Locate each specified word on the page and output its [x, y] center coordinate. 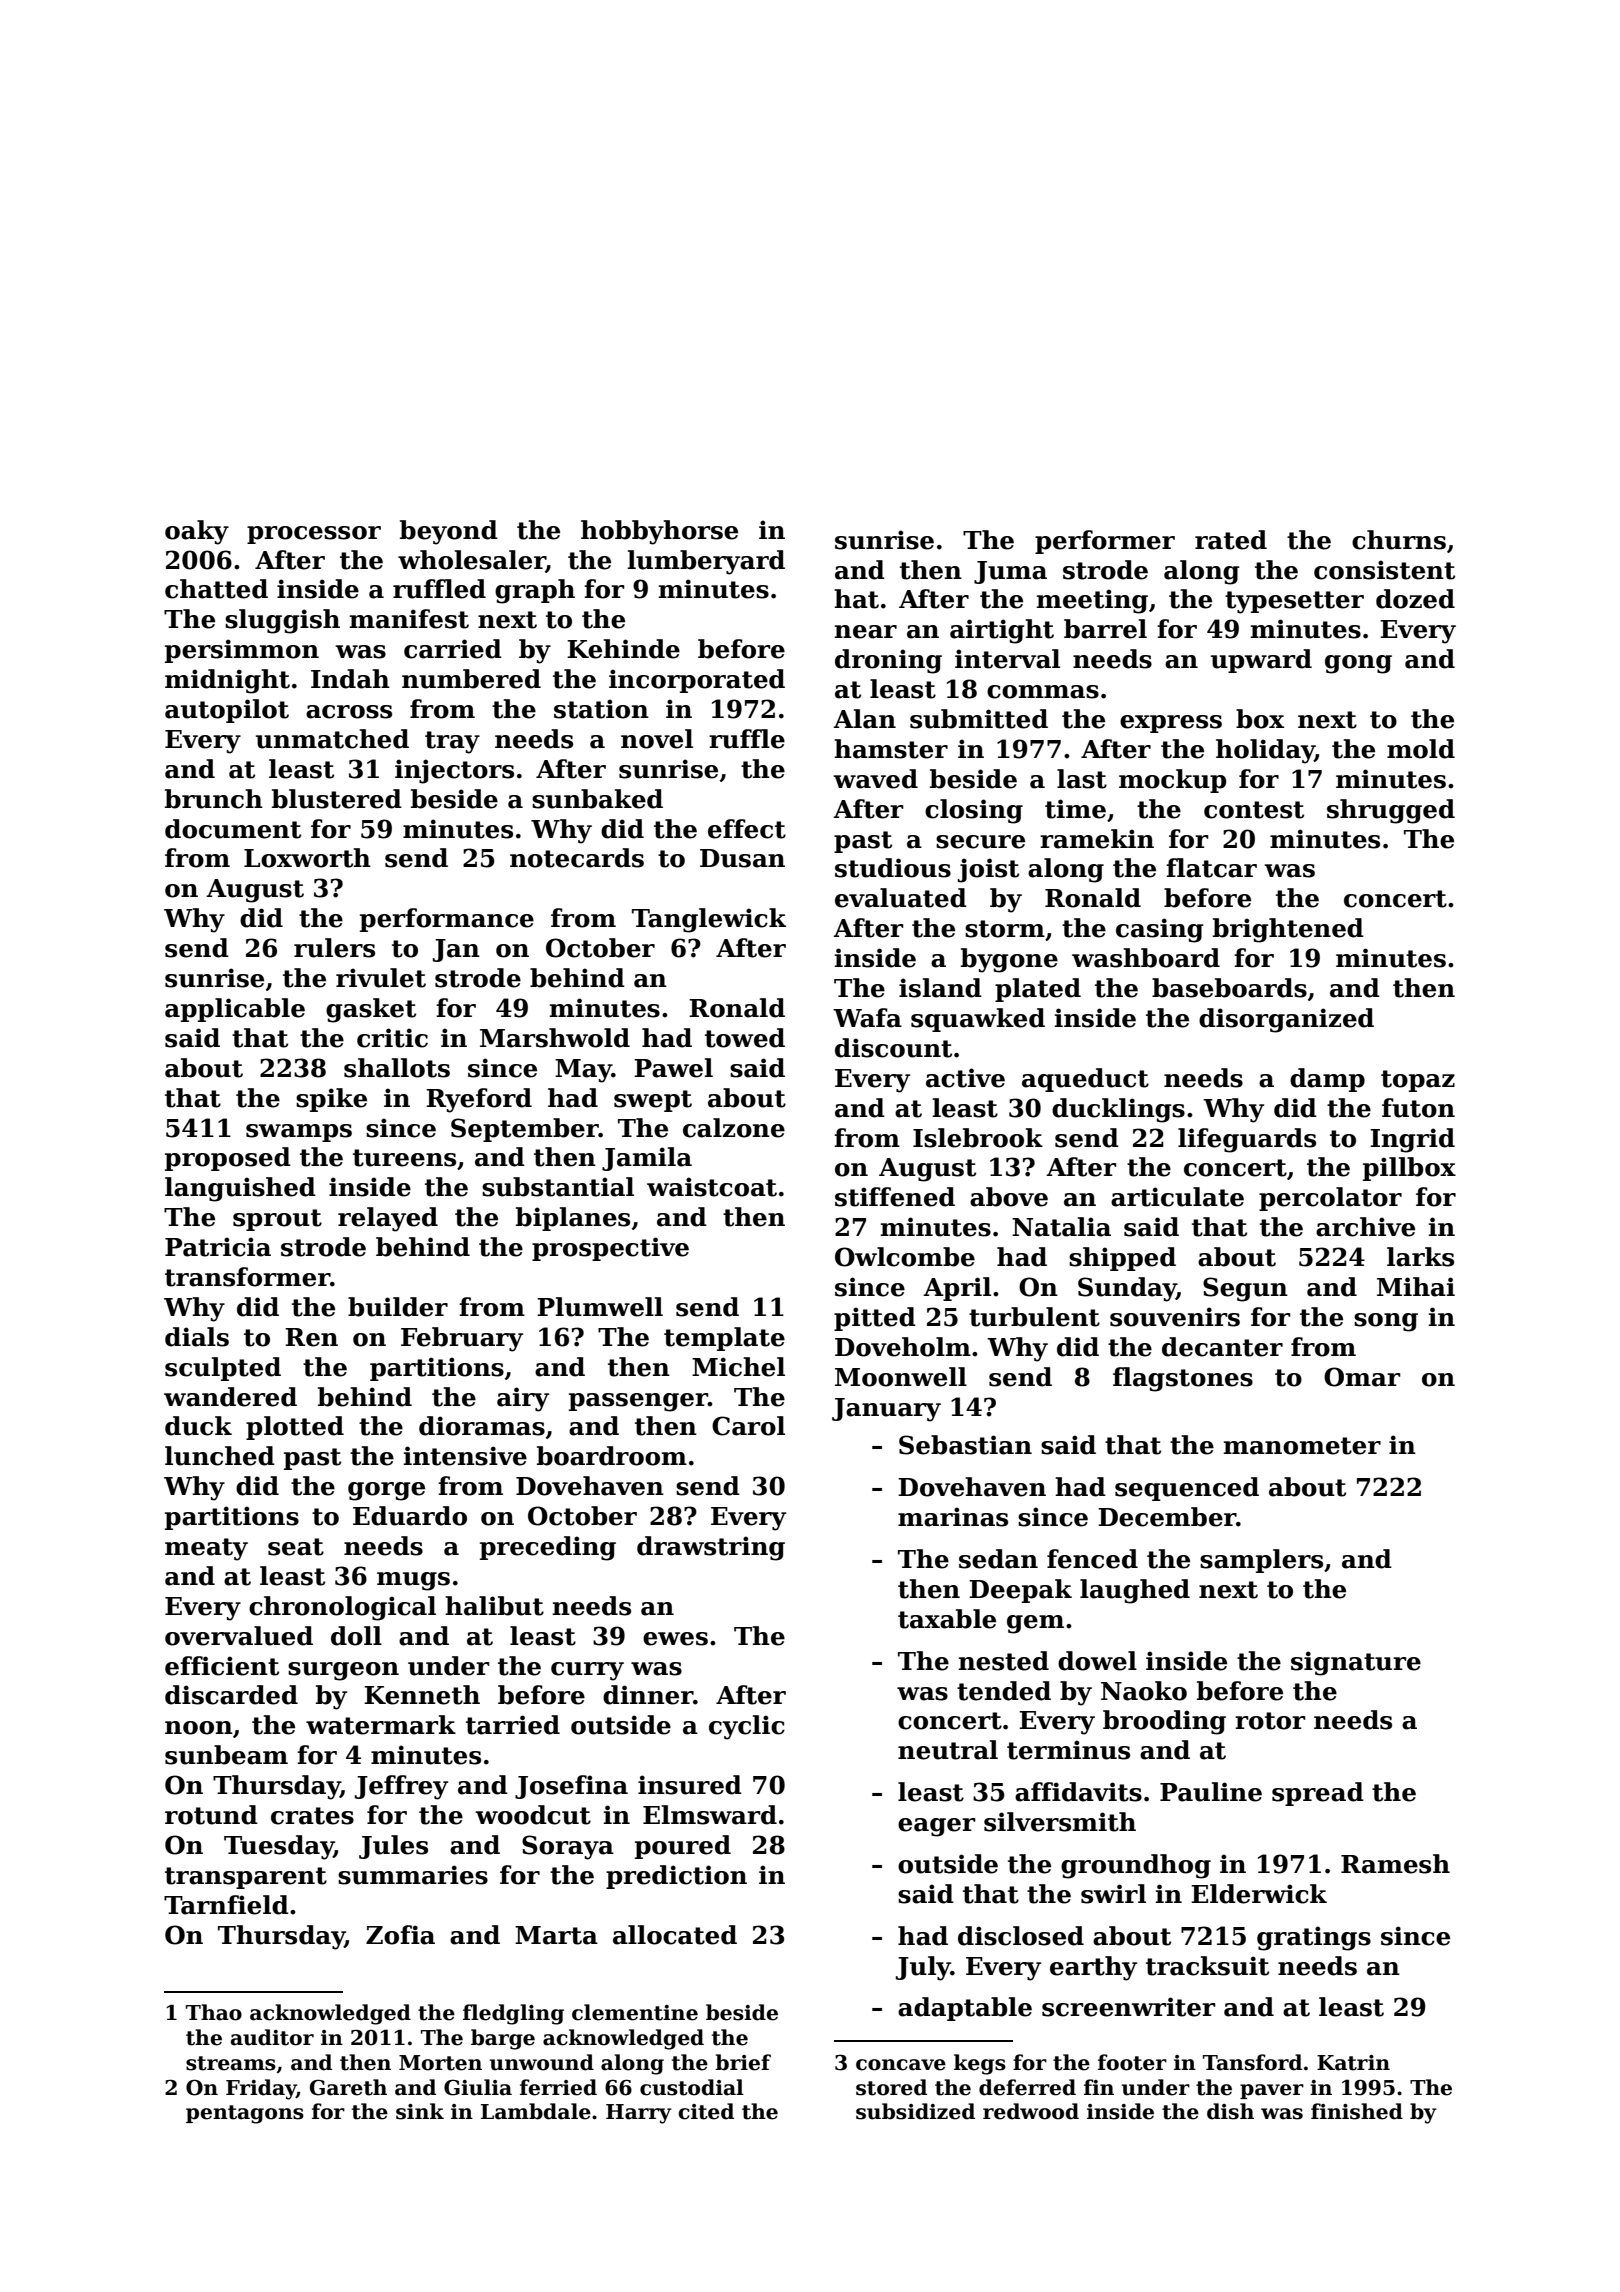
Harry [639, 2114]
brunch [214, 799]
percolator [1330, 1199]
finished [1357, 2111]
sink [420, 2111]
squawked [978, 1020]
